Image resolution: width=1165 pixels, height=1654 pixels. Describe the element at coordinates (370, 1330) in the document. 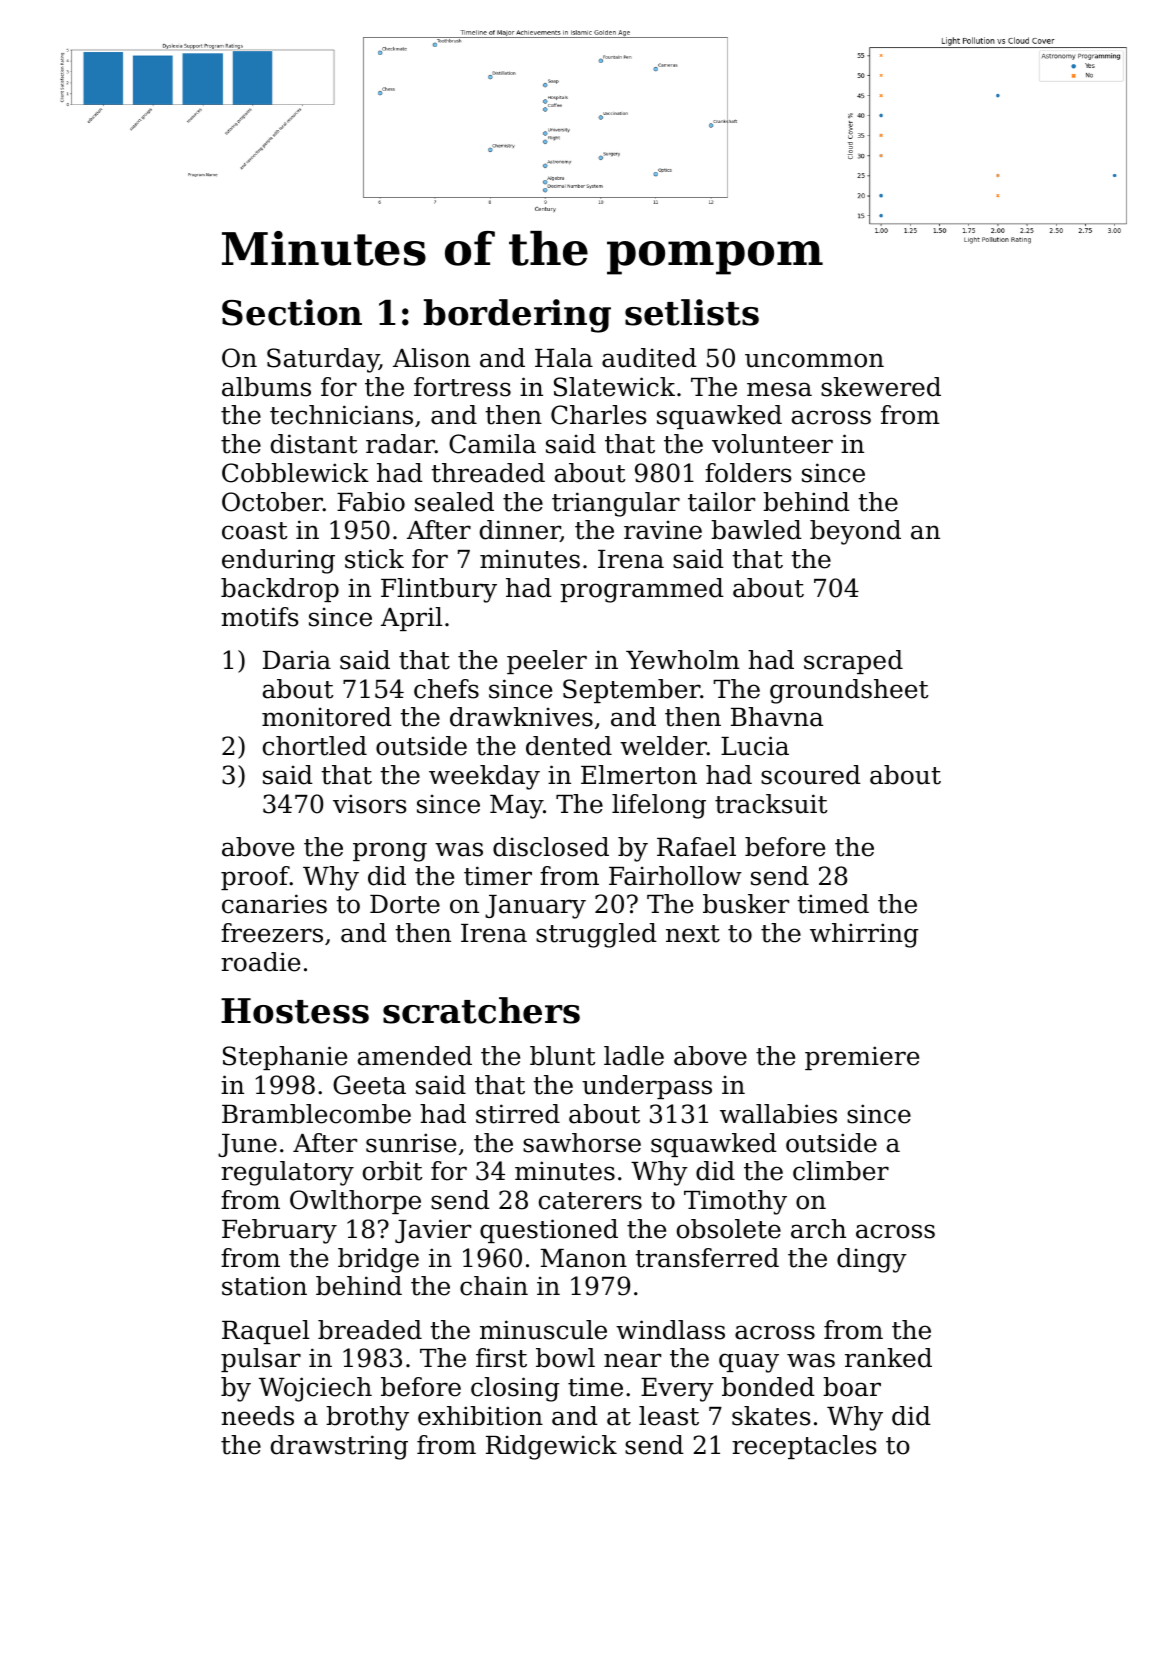

I see `breaded` at that location.
